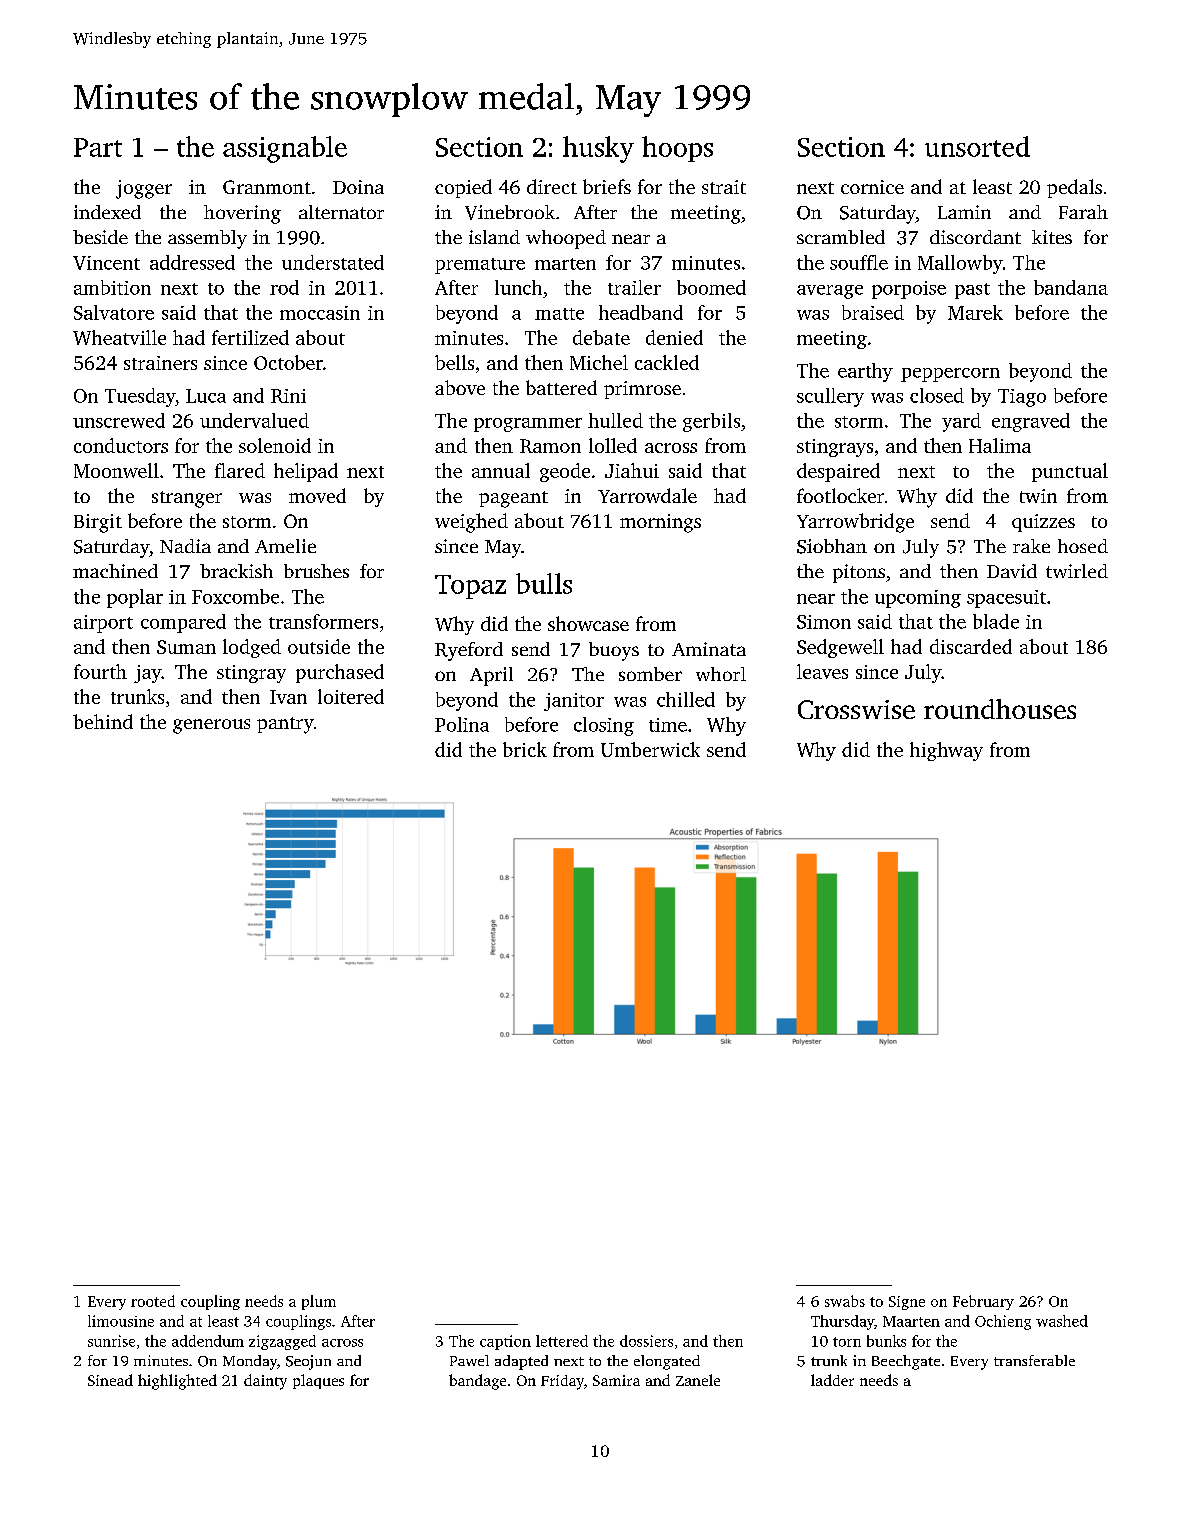  Describe the element at coordinates (1003, 1322) in the screenshot. I see `Ochieng` at that location.
